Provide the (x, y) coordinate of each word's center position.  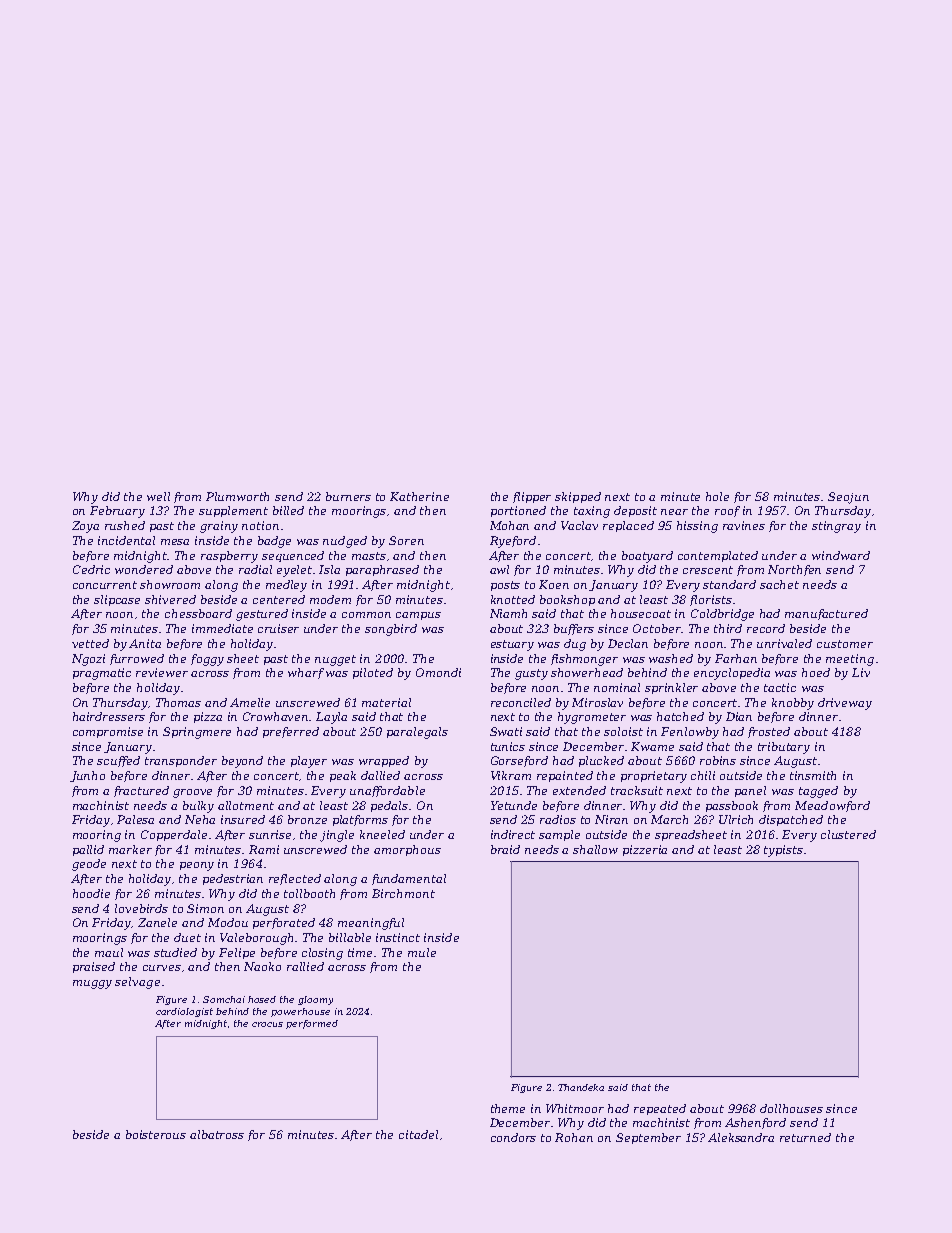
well (158, 496)
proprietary (654, 777)
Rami (264, 849)
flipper (532, 497)
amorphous (407, 850)
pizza (208, 717)
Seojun (848, 498)
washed (671, 658)
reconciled (521, 702)
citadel (418, 1134)
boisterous (156, 1134)
